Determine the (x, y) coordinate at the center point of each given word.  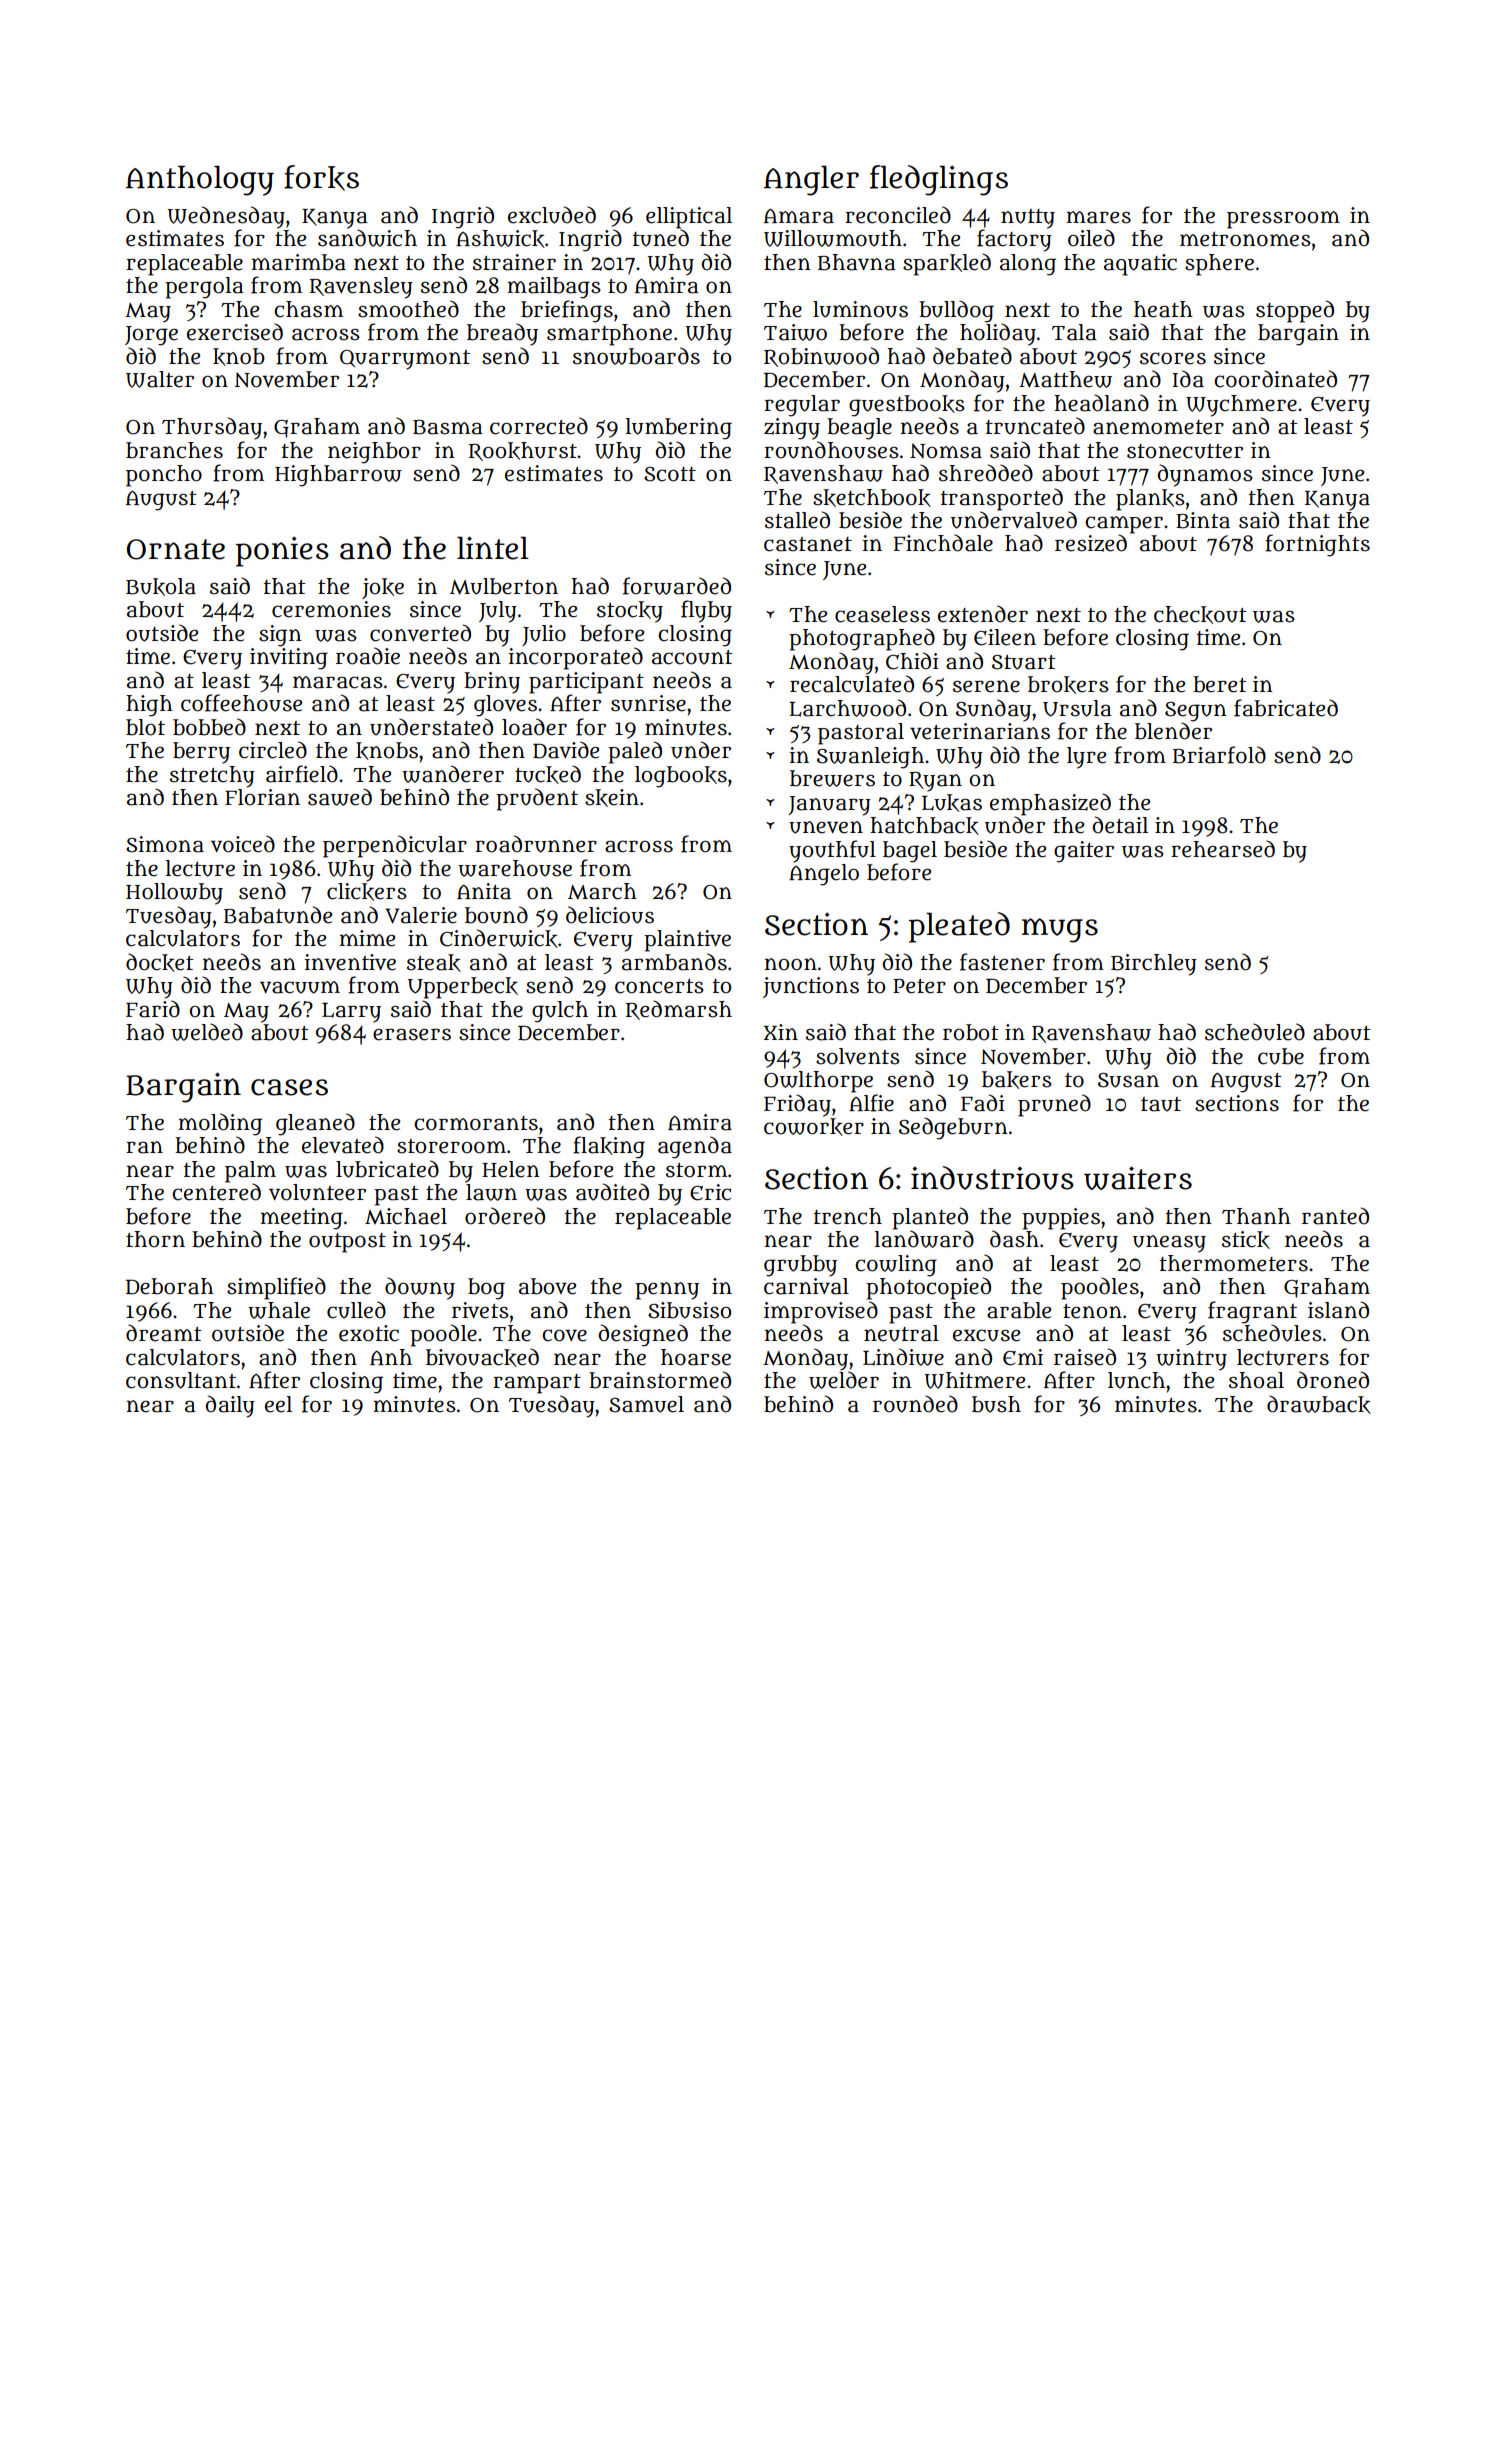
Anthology (200, 180)
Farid (153, 1009)
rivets (480, 1310)
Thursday (212, 428)
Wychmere (1241, 406)
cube (1281, 1056)
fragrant (1252, 1312)
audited (612, 1192)
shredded (986, 473)
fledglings (939, 180)
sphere (1219, 265)
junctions (811, 987)
